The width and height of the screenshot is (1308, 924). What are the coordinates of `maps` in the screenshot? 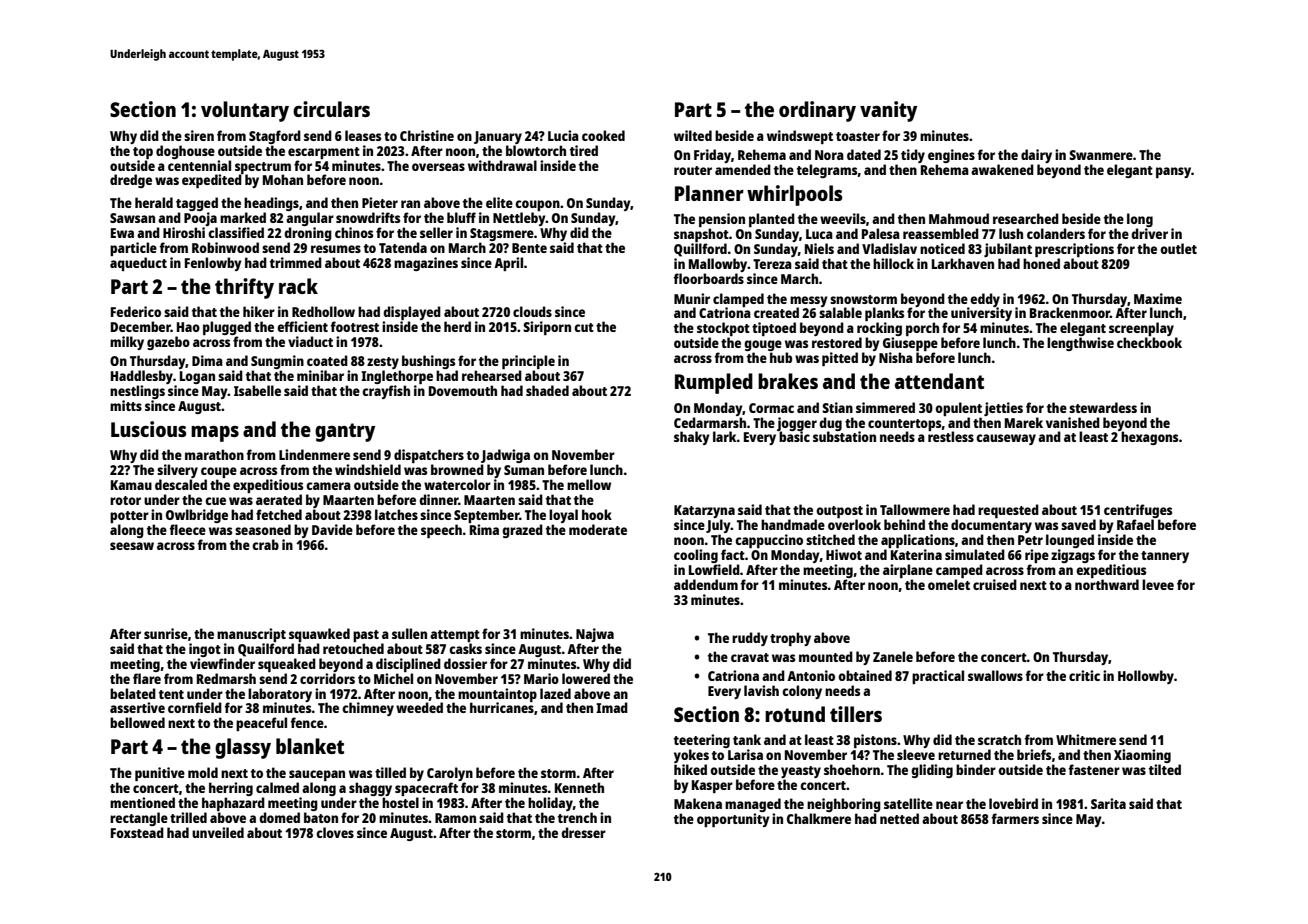 It's located at (215, 434).
